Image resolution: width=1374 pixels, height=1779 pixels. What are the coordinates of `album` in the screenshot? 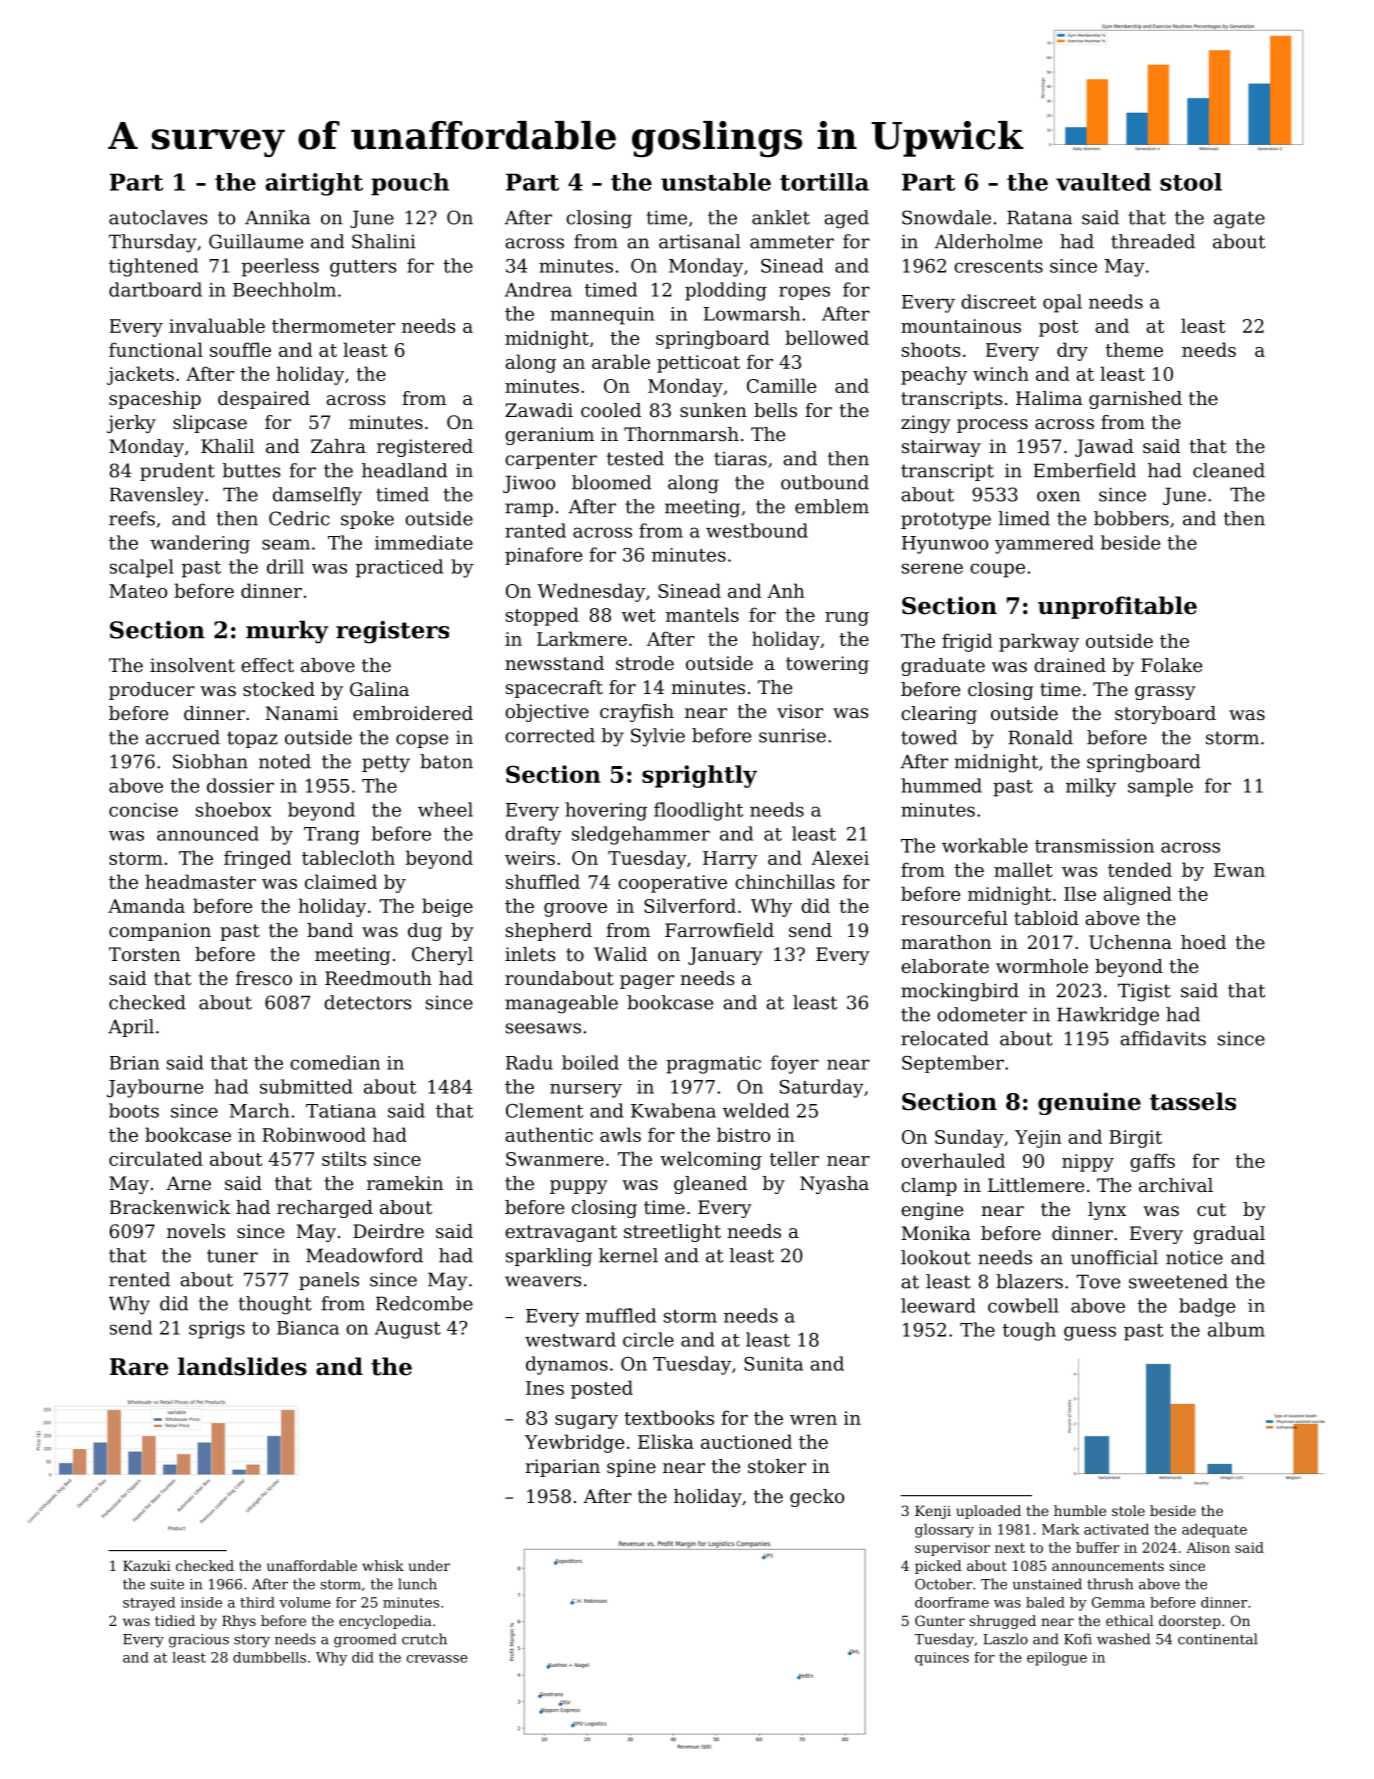 It's located at (1236, 1329).
